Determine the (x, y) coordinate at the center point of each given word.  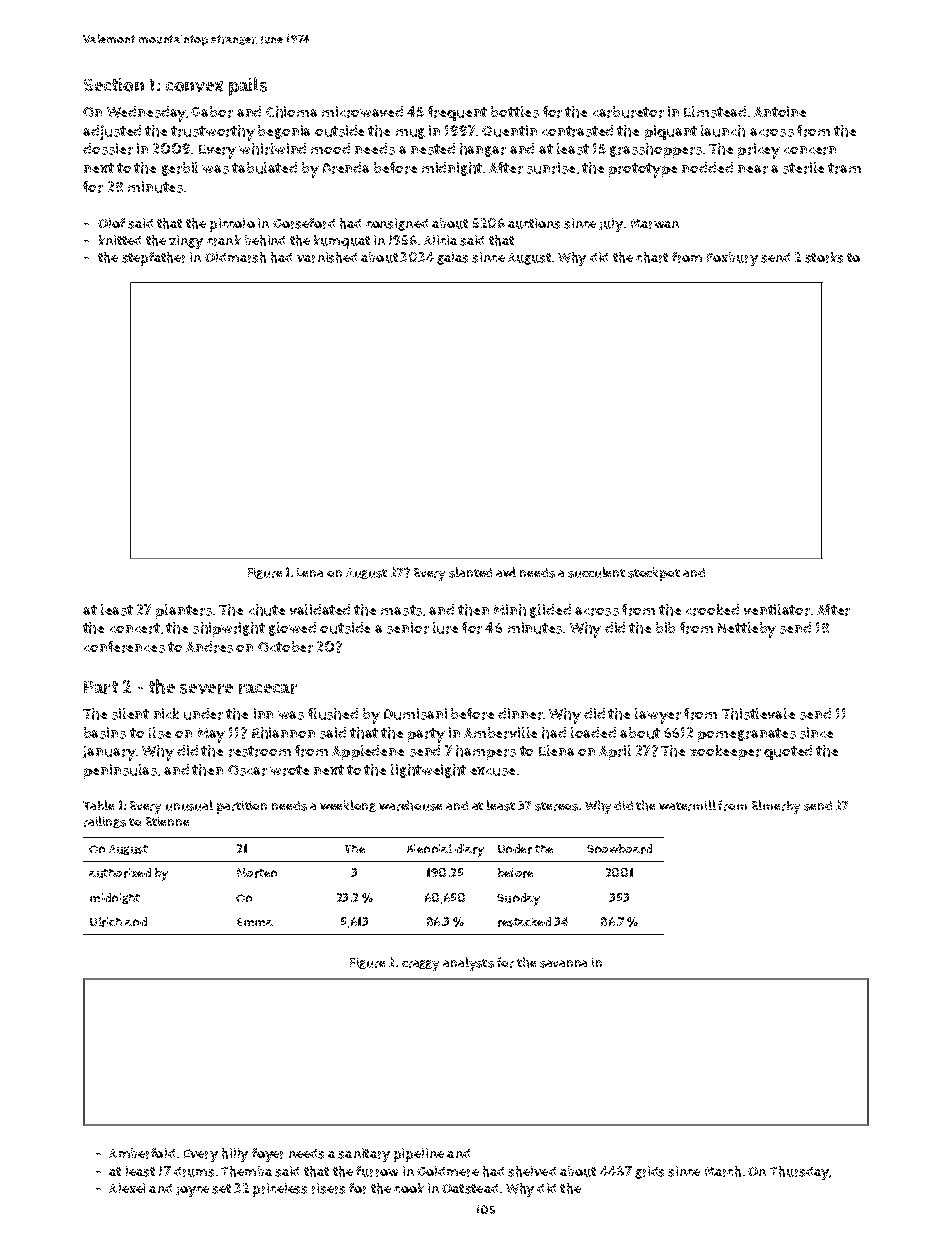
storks (824, 257)
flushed (333, 714)
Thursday (799, 1173)
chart (652, 257)
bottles (515, 112)
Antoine (780, 111)
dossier (108, 149)
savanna (563, 964)
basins (105, 733)
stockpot (654, 574)
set (221, 1189)
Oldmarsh (235, 257)
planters (184, 611)
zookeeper (725, 752)
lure (445, 628)
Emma (255, 922)
